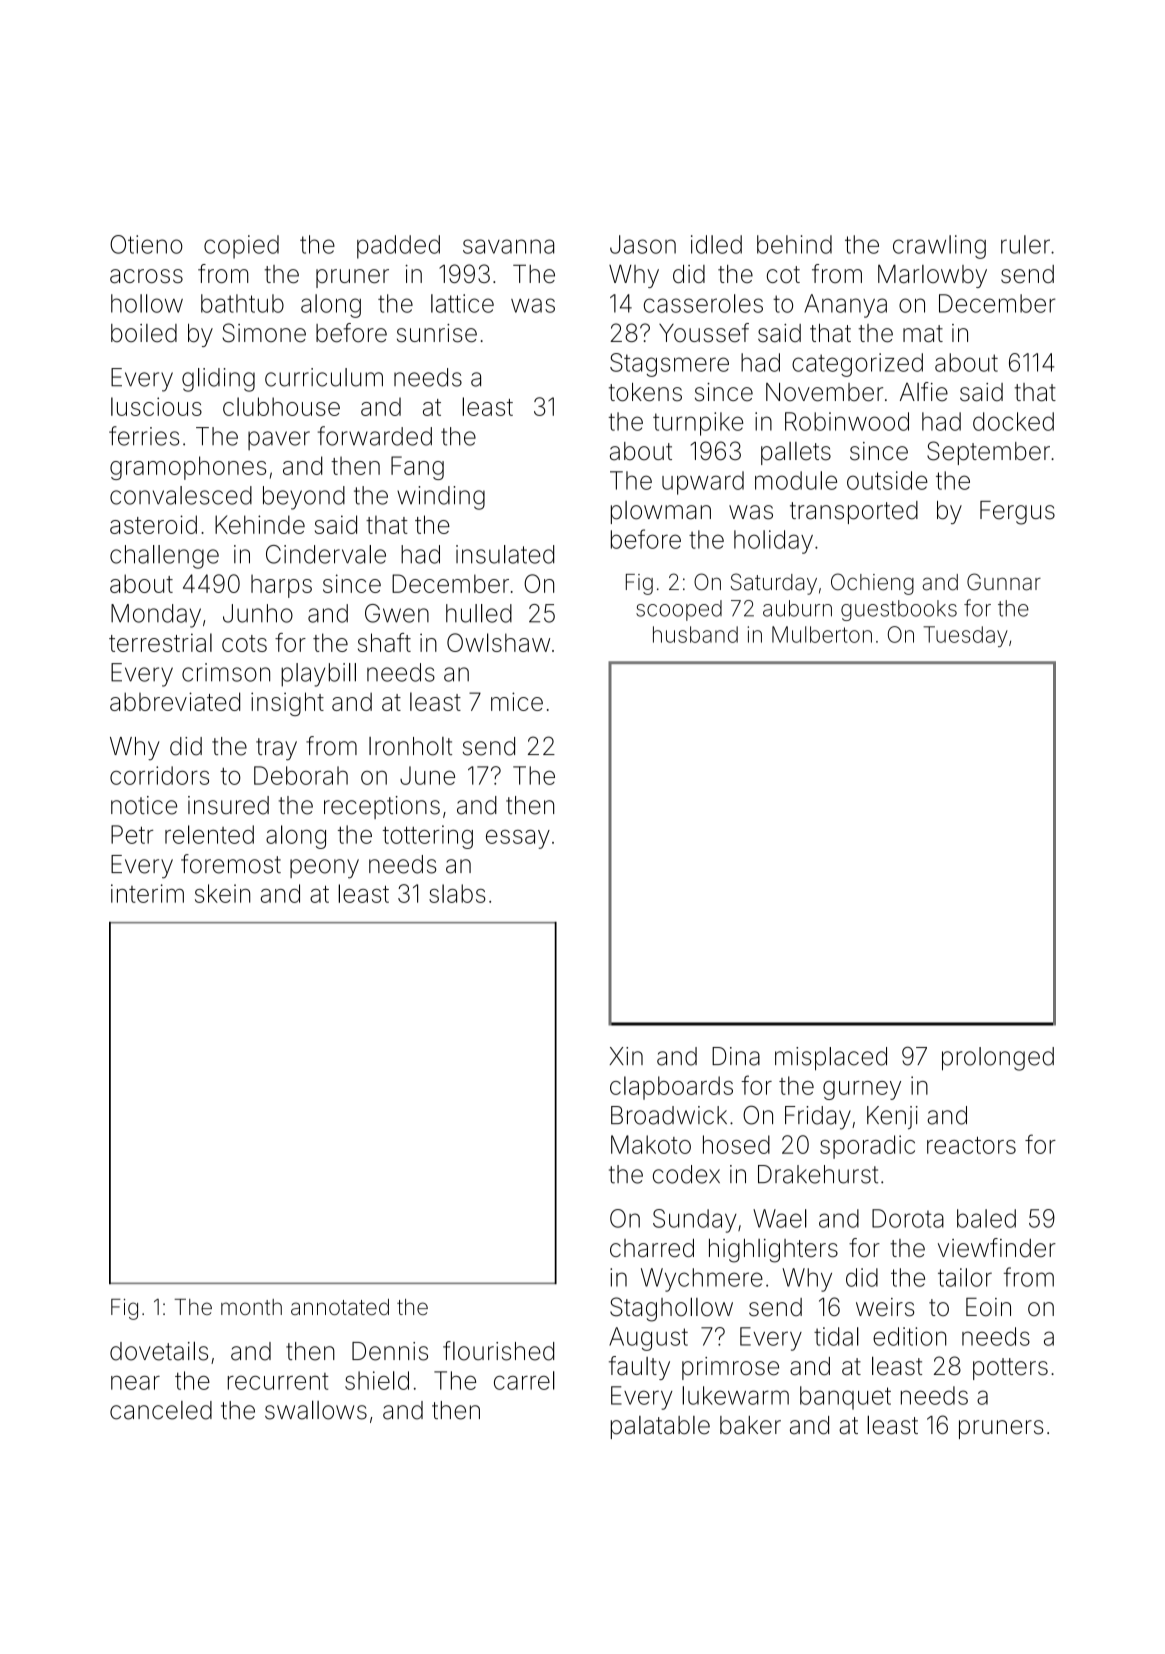 This screenshot has height=1654, width=1165. What do you see at coordinates (518, 839) in the screenshot?
I see `essay` at bounding box center [518, 839].
